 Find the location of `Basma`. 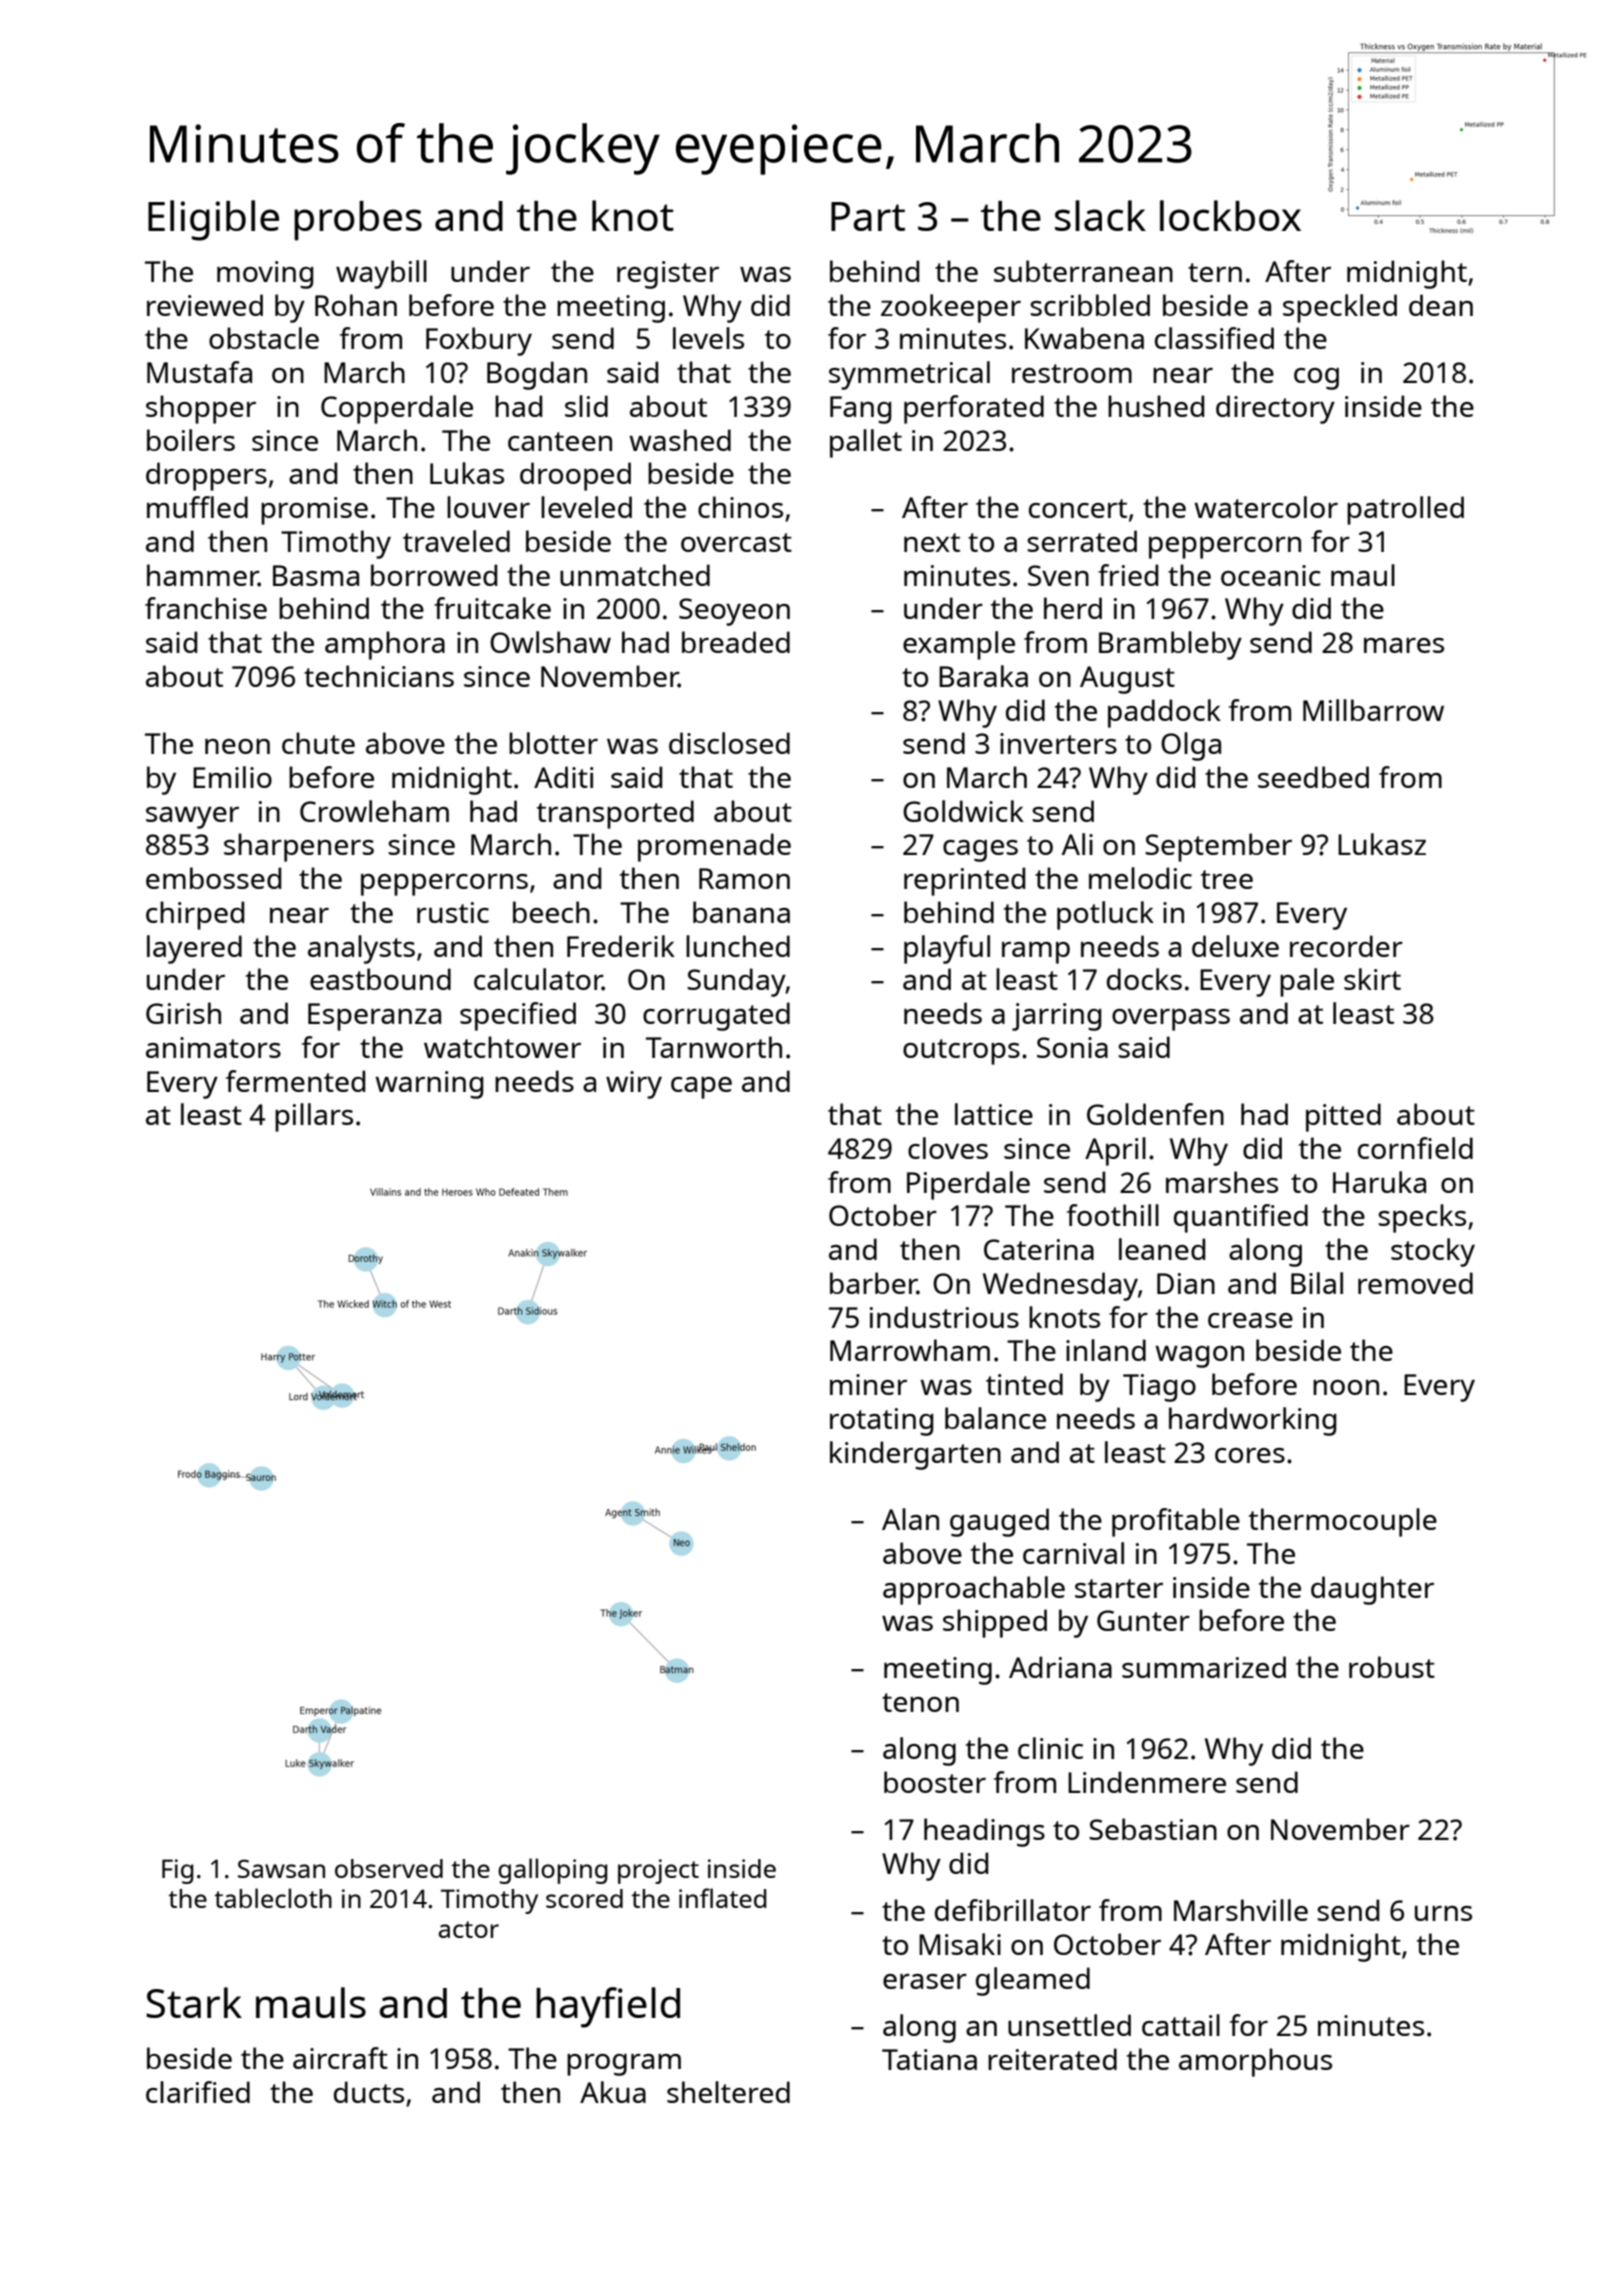

Basma is located at coordinates (316, 575).
